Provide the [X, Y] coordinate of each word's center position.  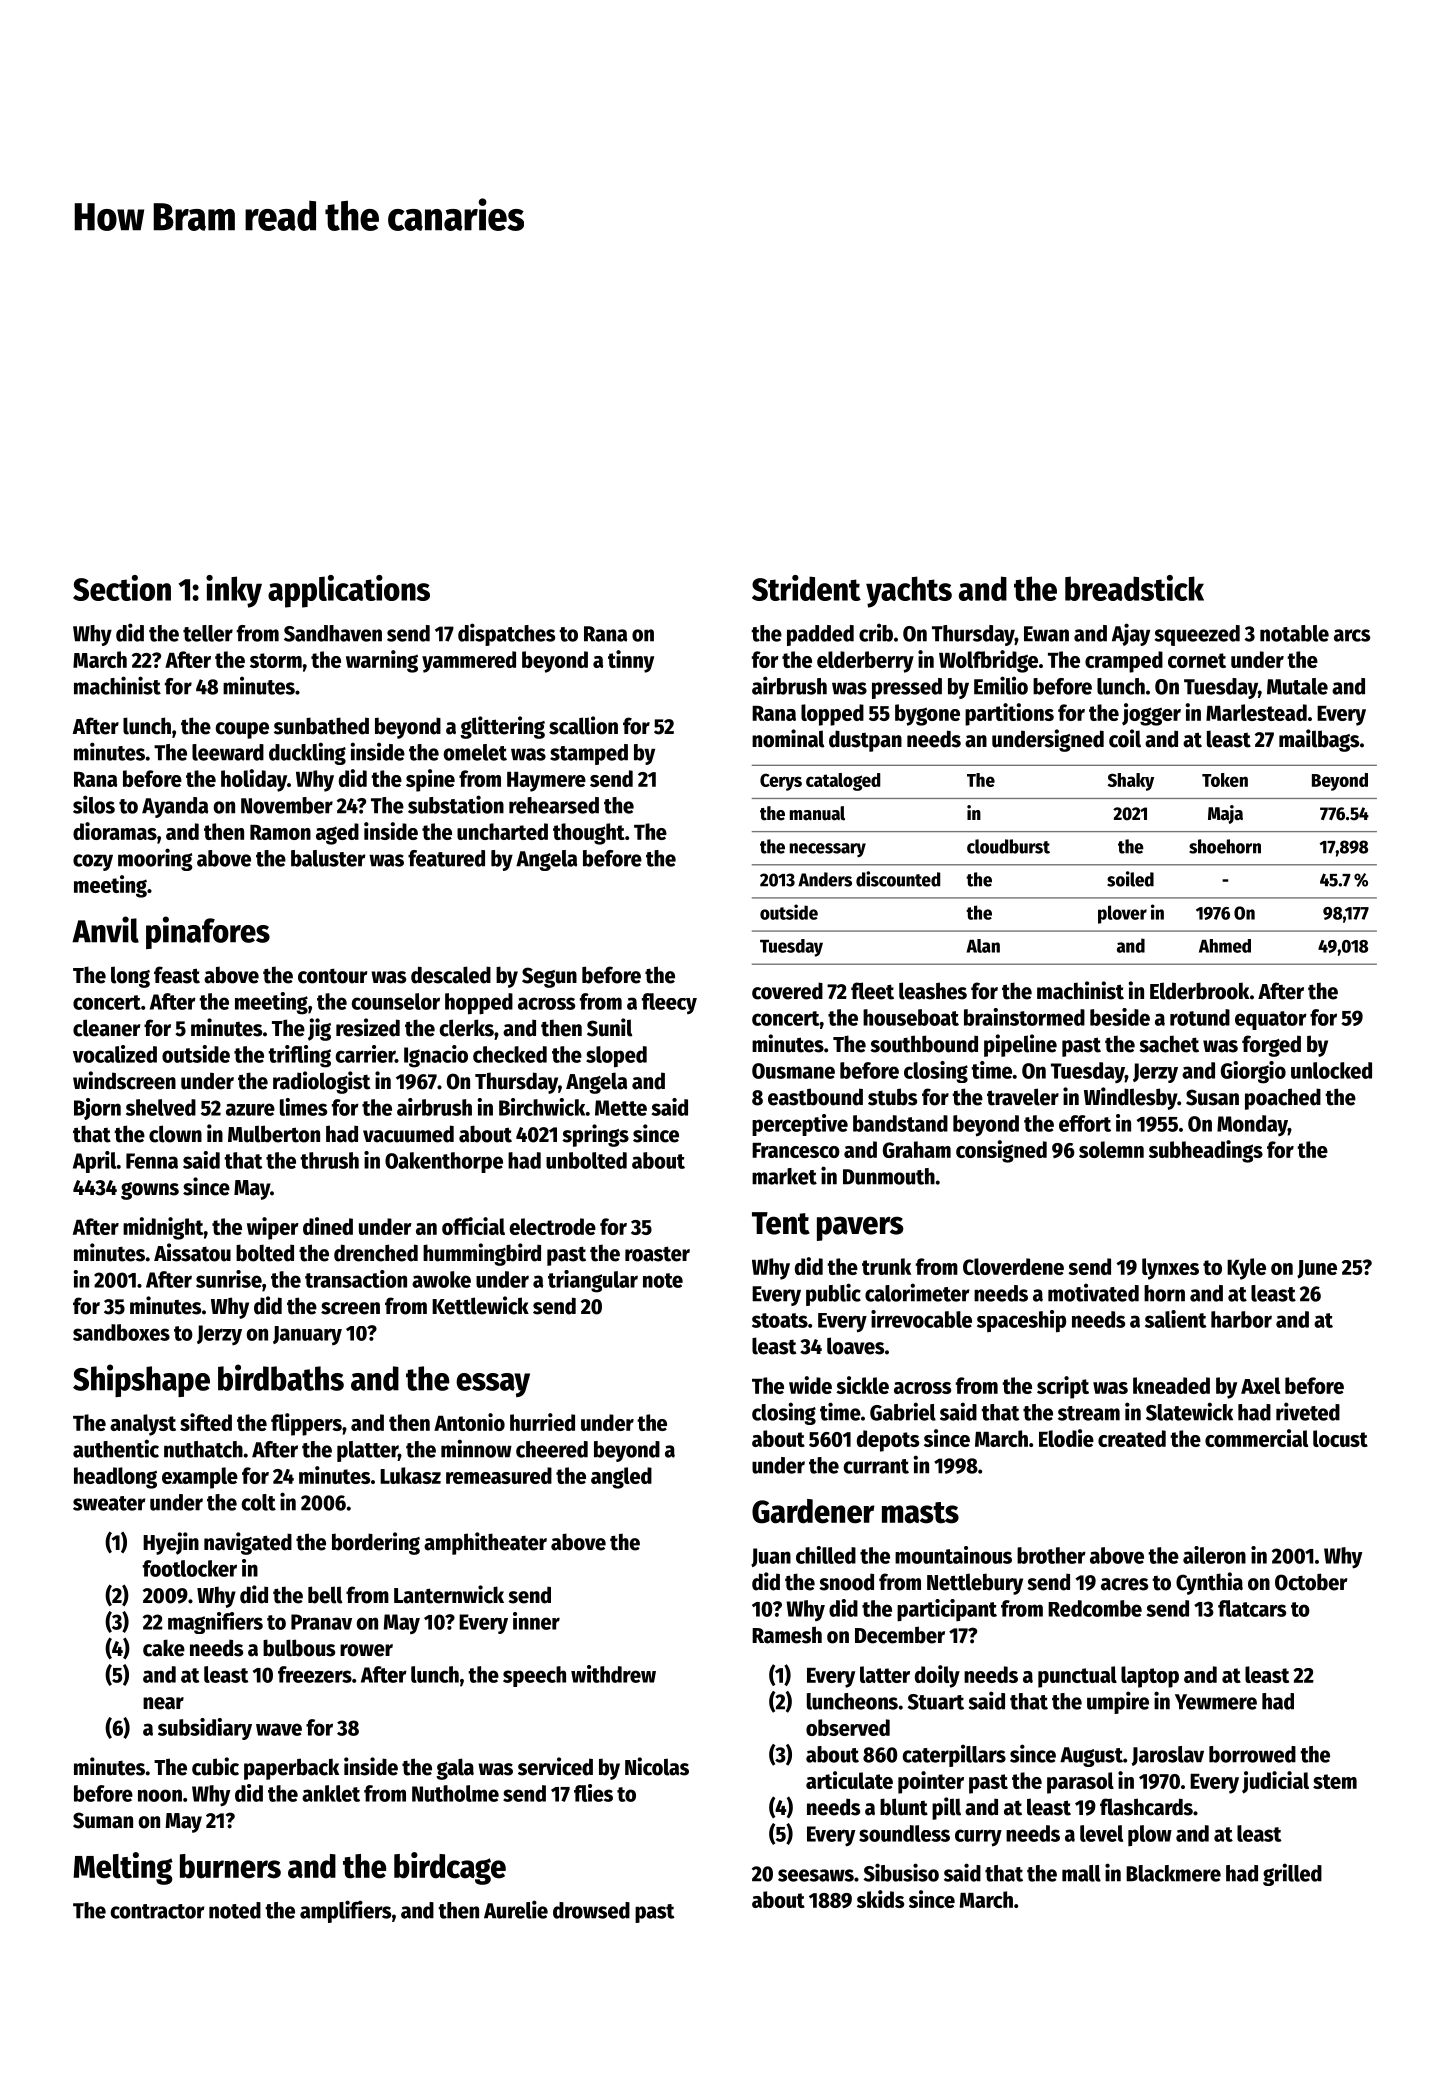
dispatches [506, 634]
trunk [886, 1266]
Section [122, 588]
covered [787, 991]
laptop [1150, 1677]
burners [230, 1866]
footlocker [190, 1568]
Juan [771, 1557]
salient [1176, 1319]
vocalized [115, 1054]
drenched [376, 1253]
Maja [1225, 814]
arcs [1352, 635]
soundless [904, 1833]
